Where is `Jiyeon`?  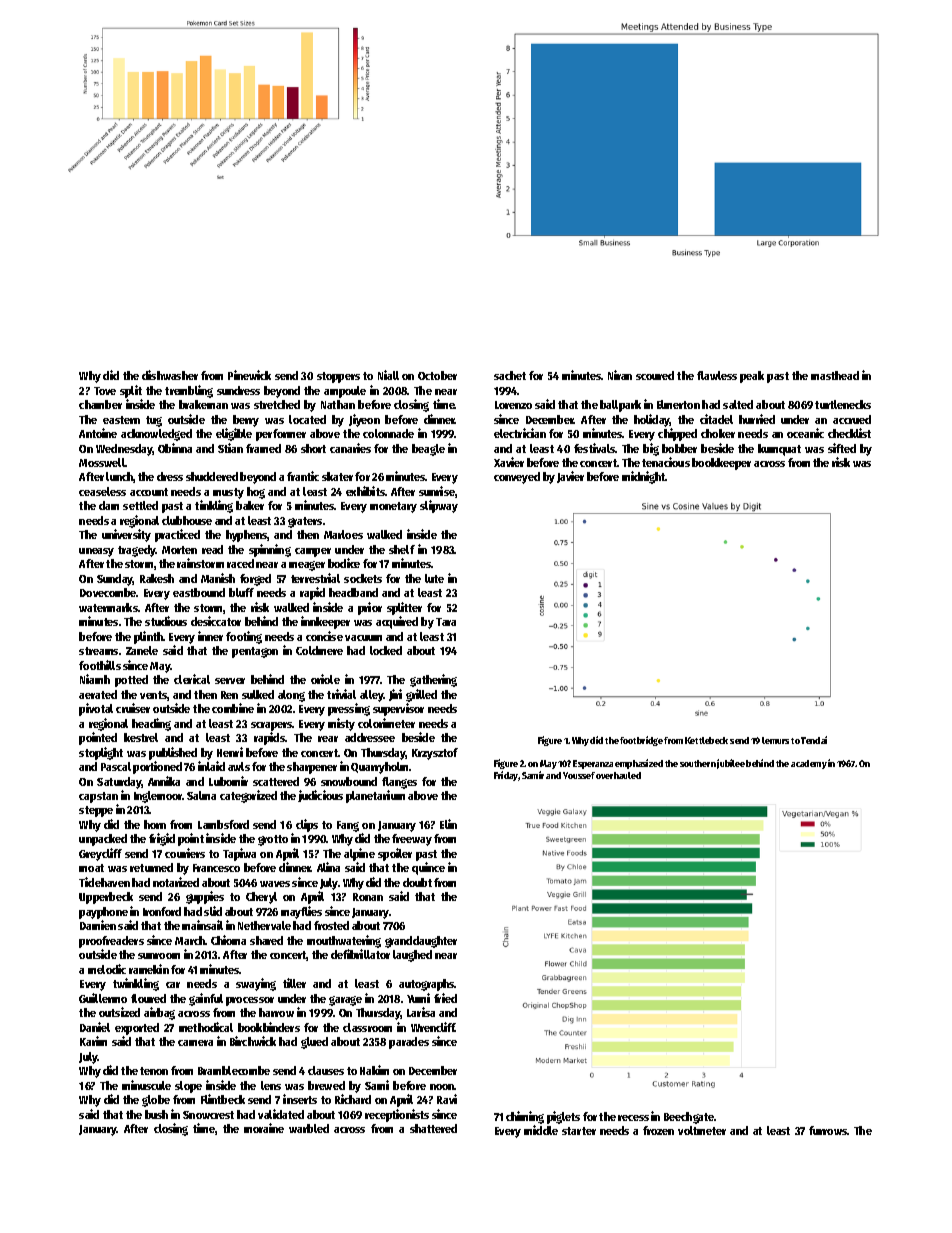
Jiyeon is located at coordinates (364, 420).
